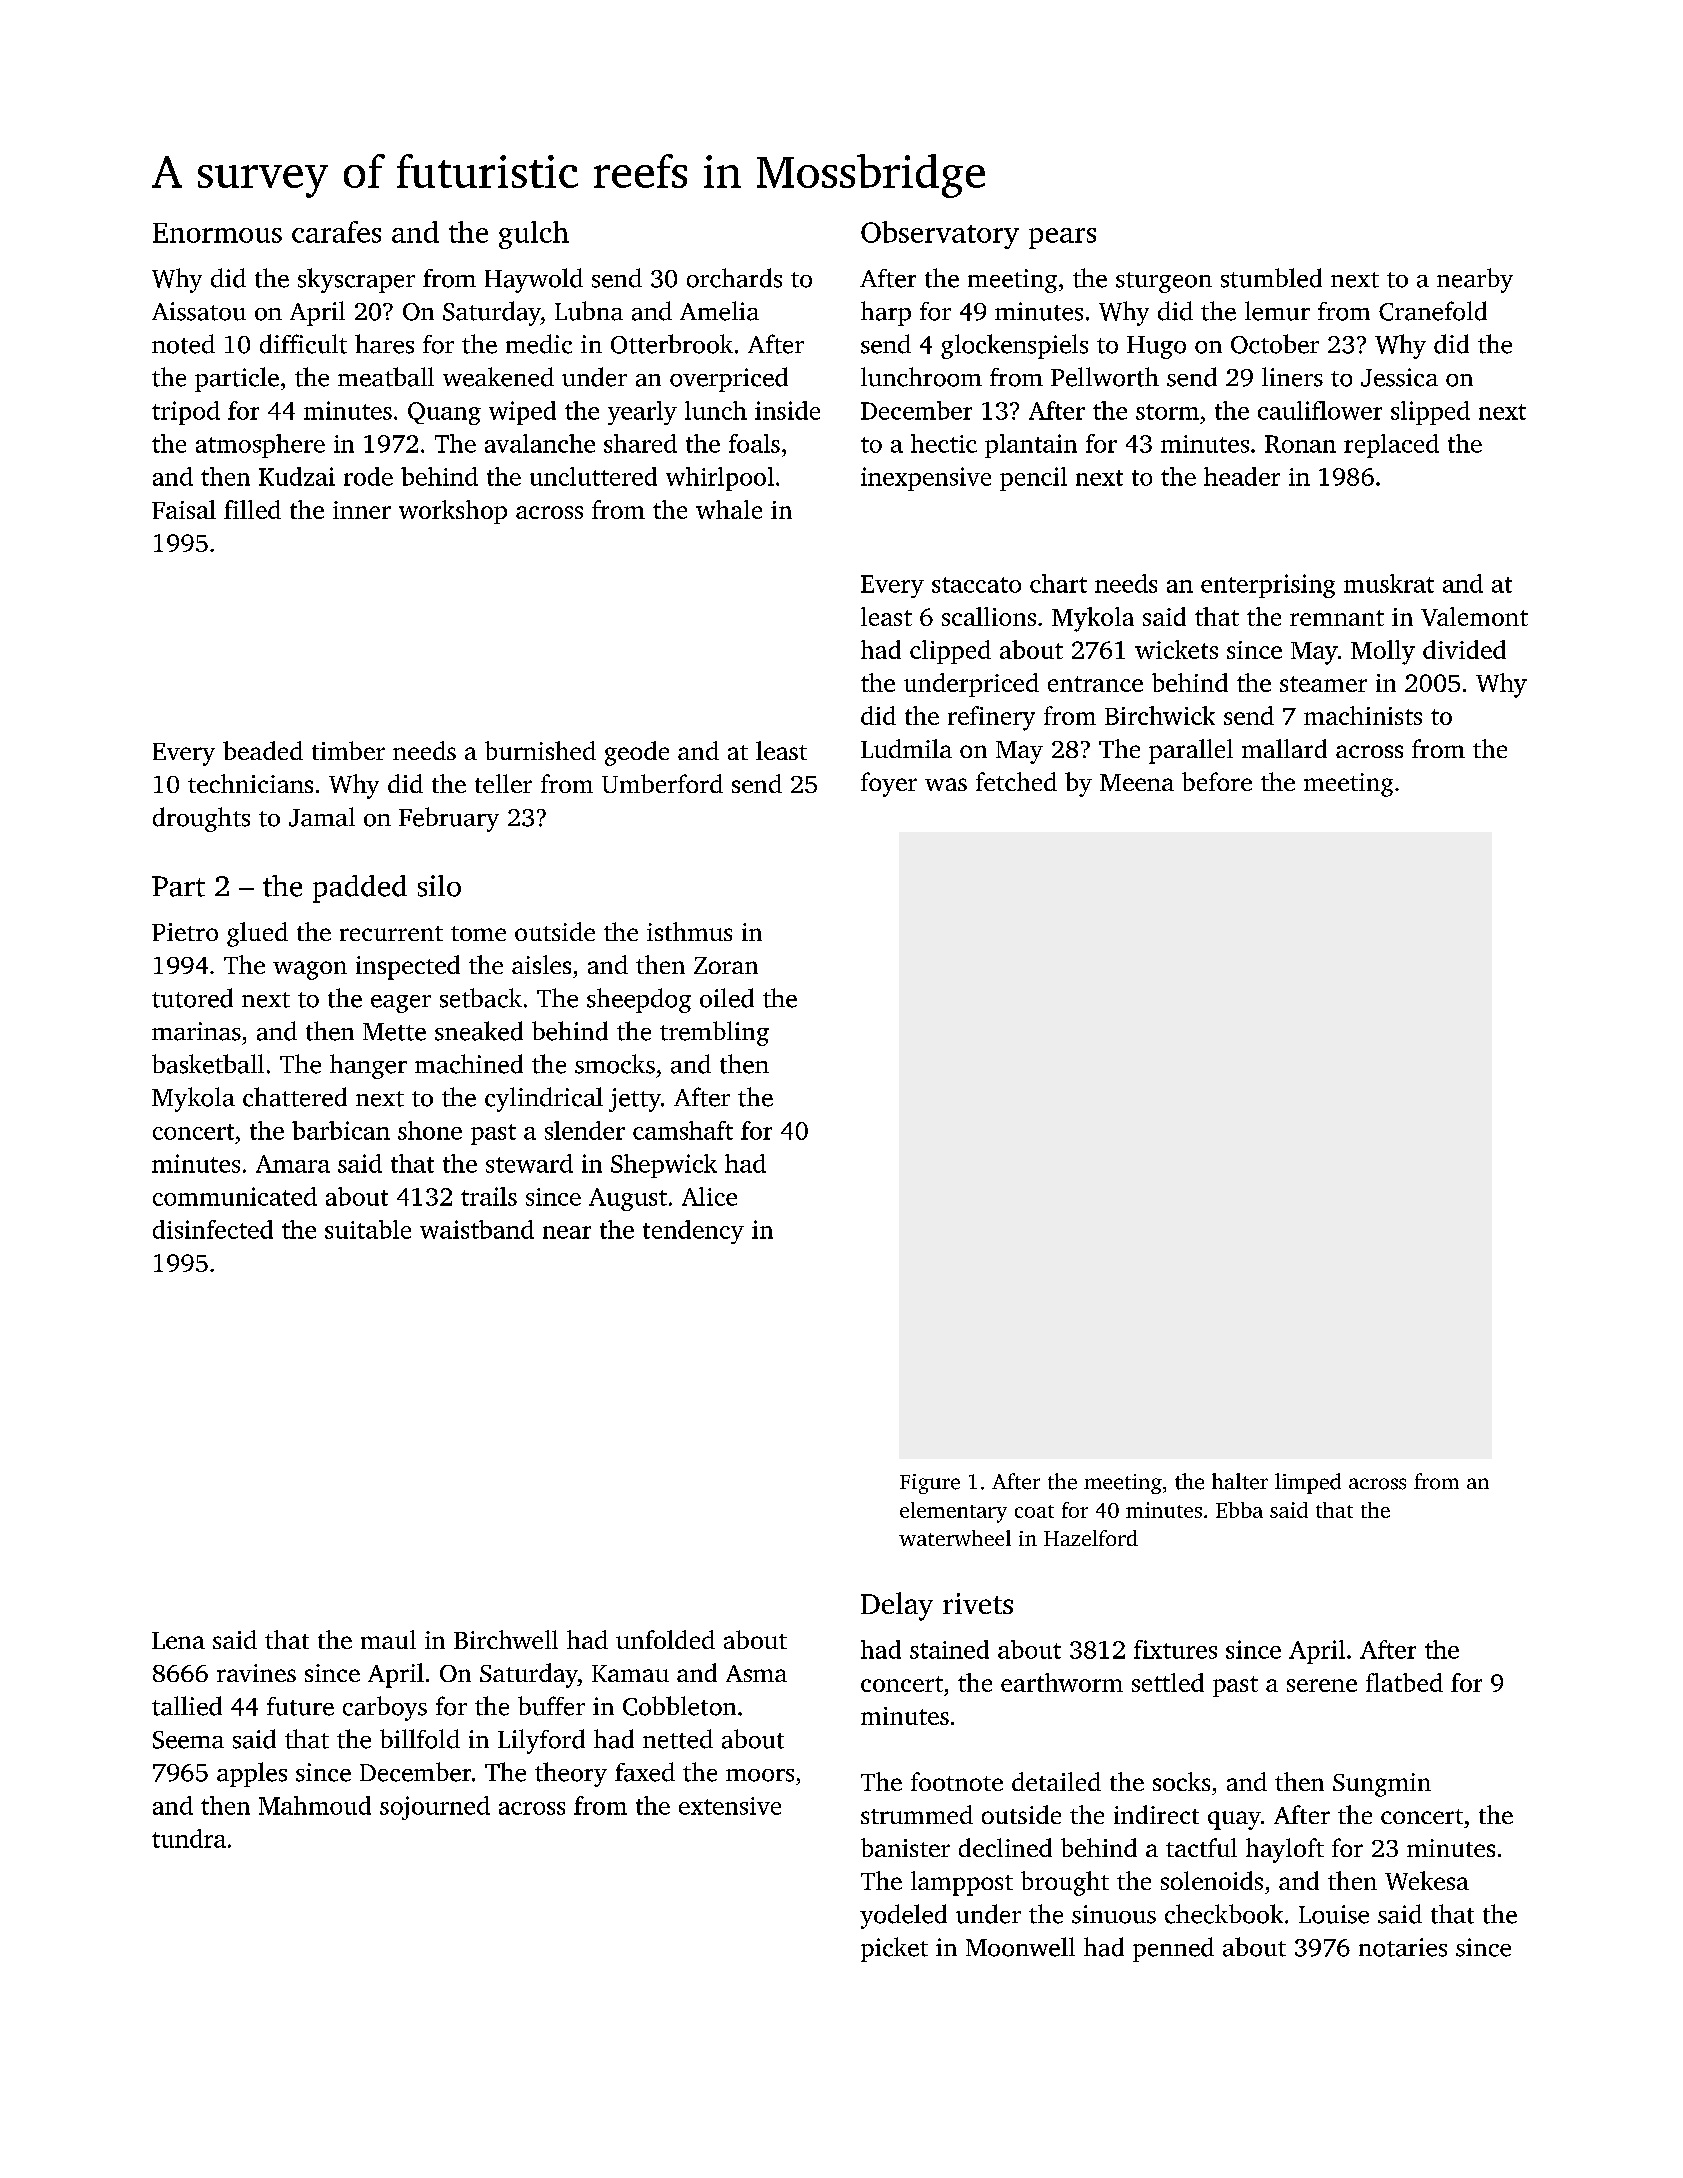  Describe the element at coordinates (930, 1484) in the screenshot. I see `Figure` at that location.
